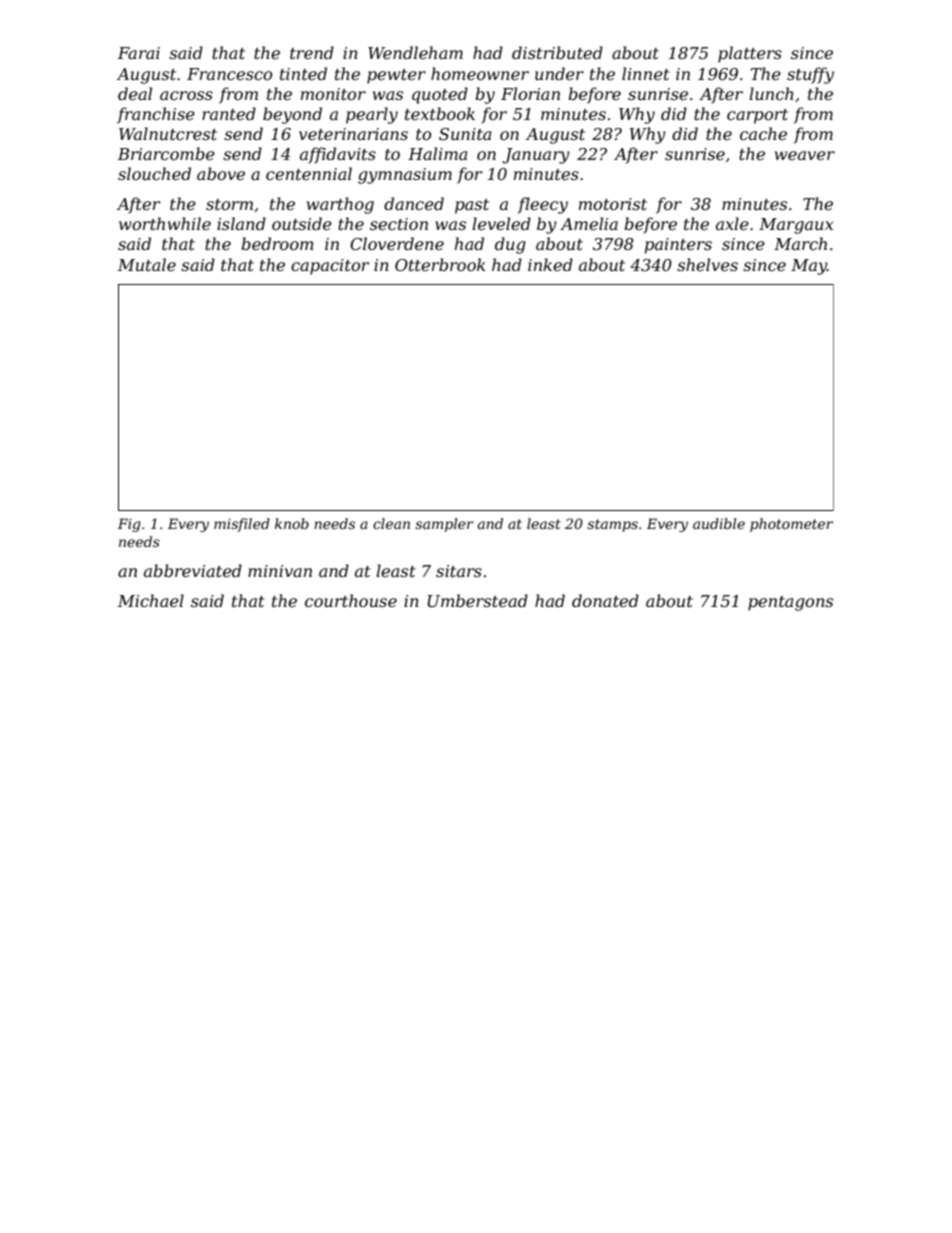 This screenshot has width=952, height=1233. What do you see at coordinates (809, 267) in the screenshot?
I see `May` at bounding box center [809, 267].
